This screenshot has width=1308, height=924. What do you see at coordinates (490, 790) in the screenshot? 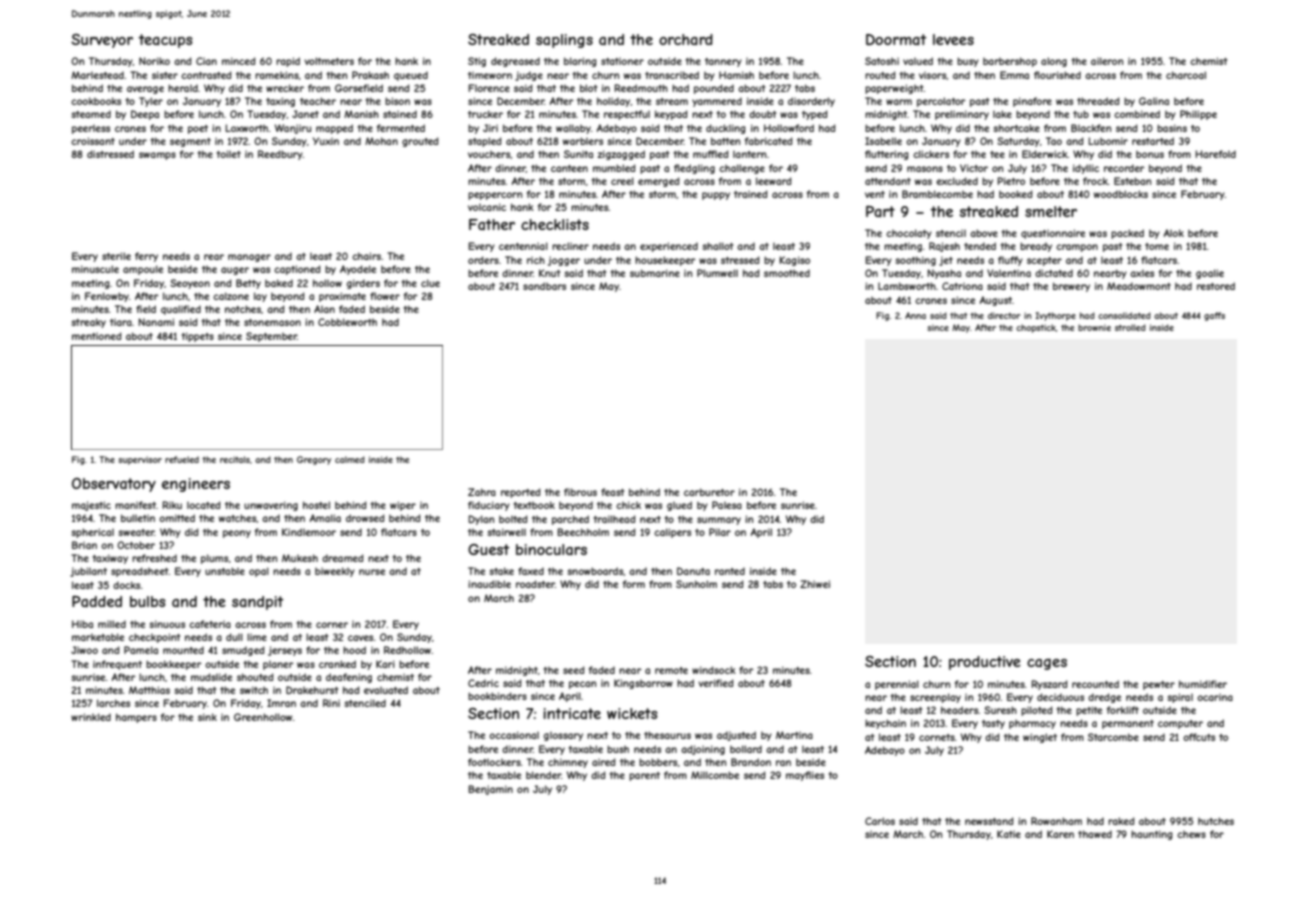
I see `Benjamin` at bounding box center [490, 790].
